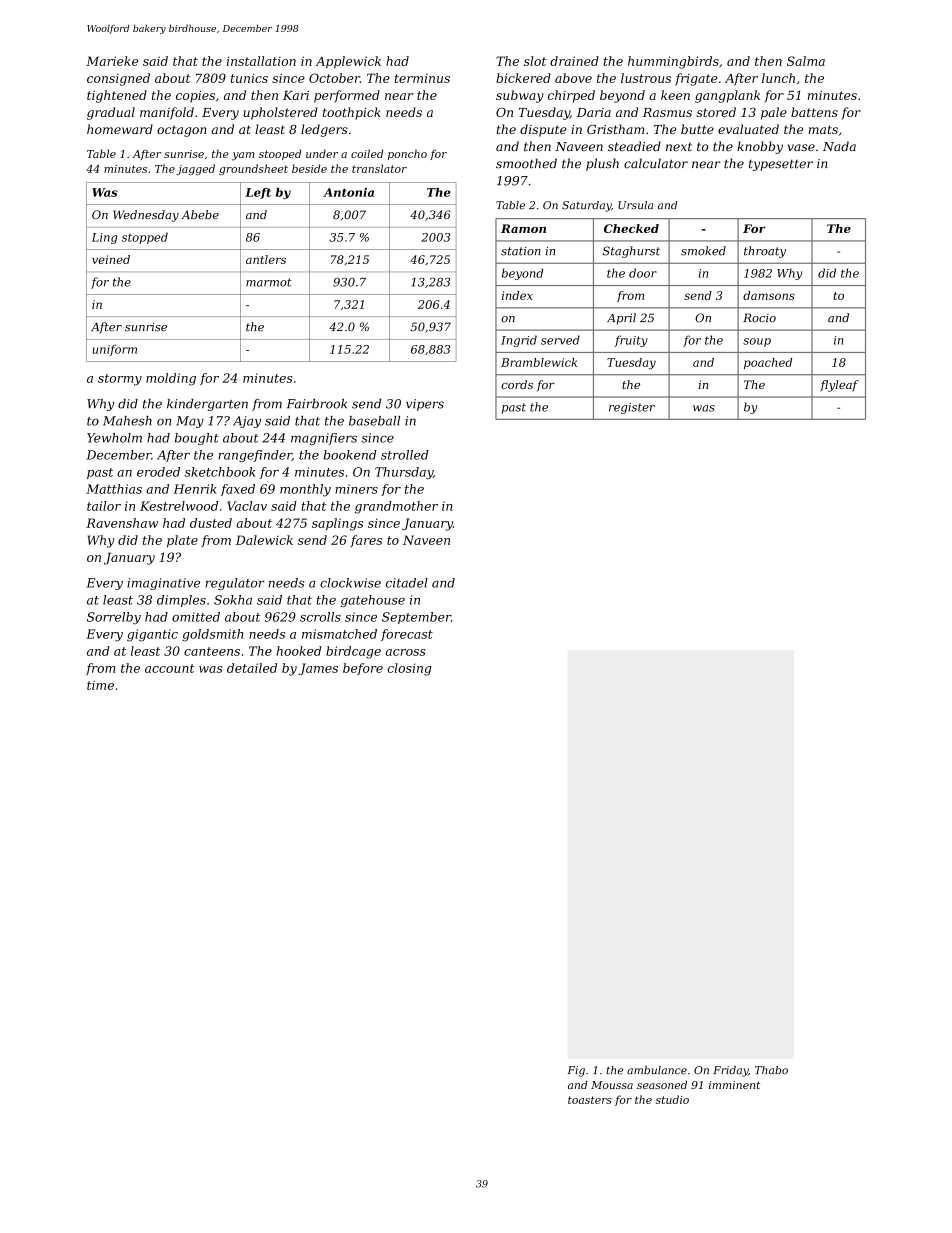  Describe the element at coordinates (612, 1085) in the screenshot. I see `Moussa` at that location.
